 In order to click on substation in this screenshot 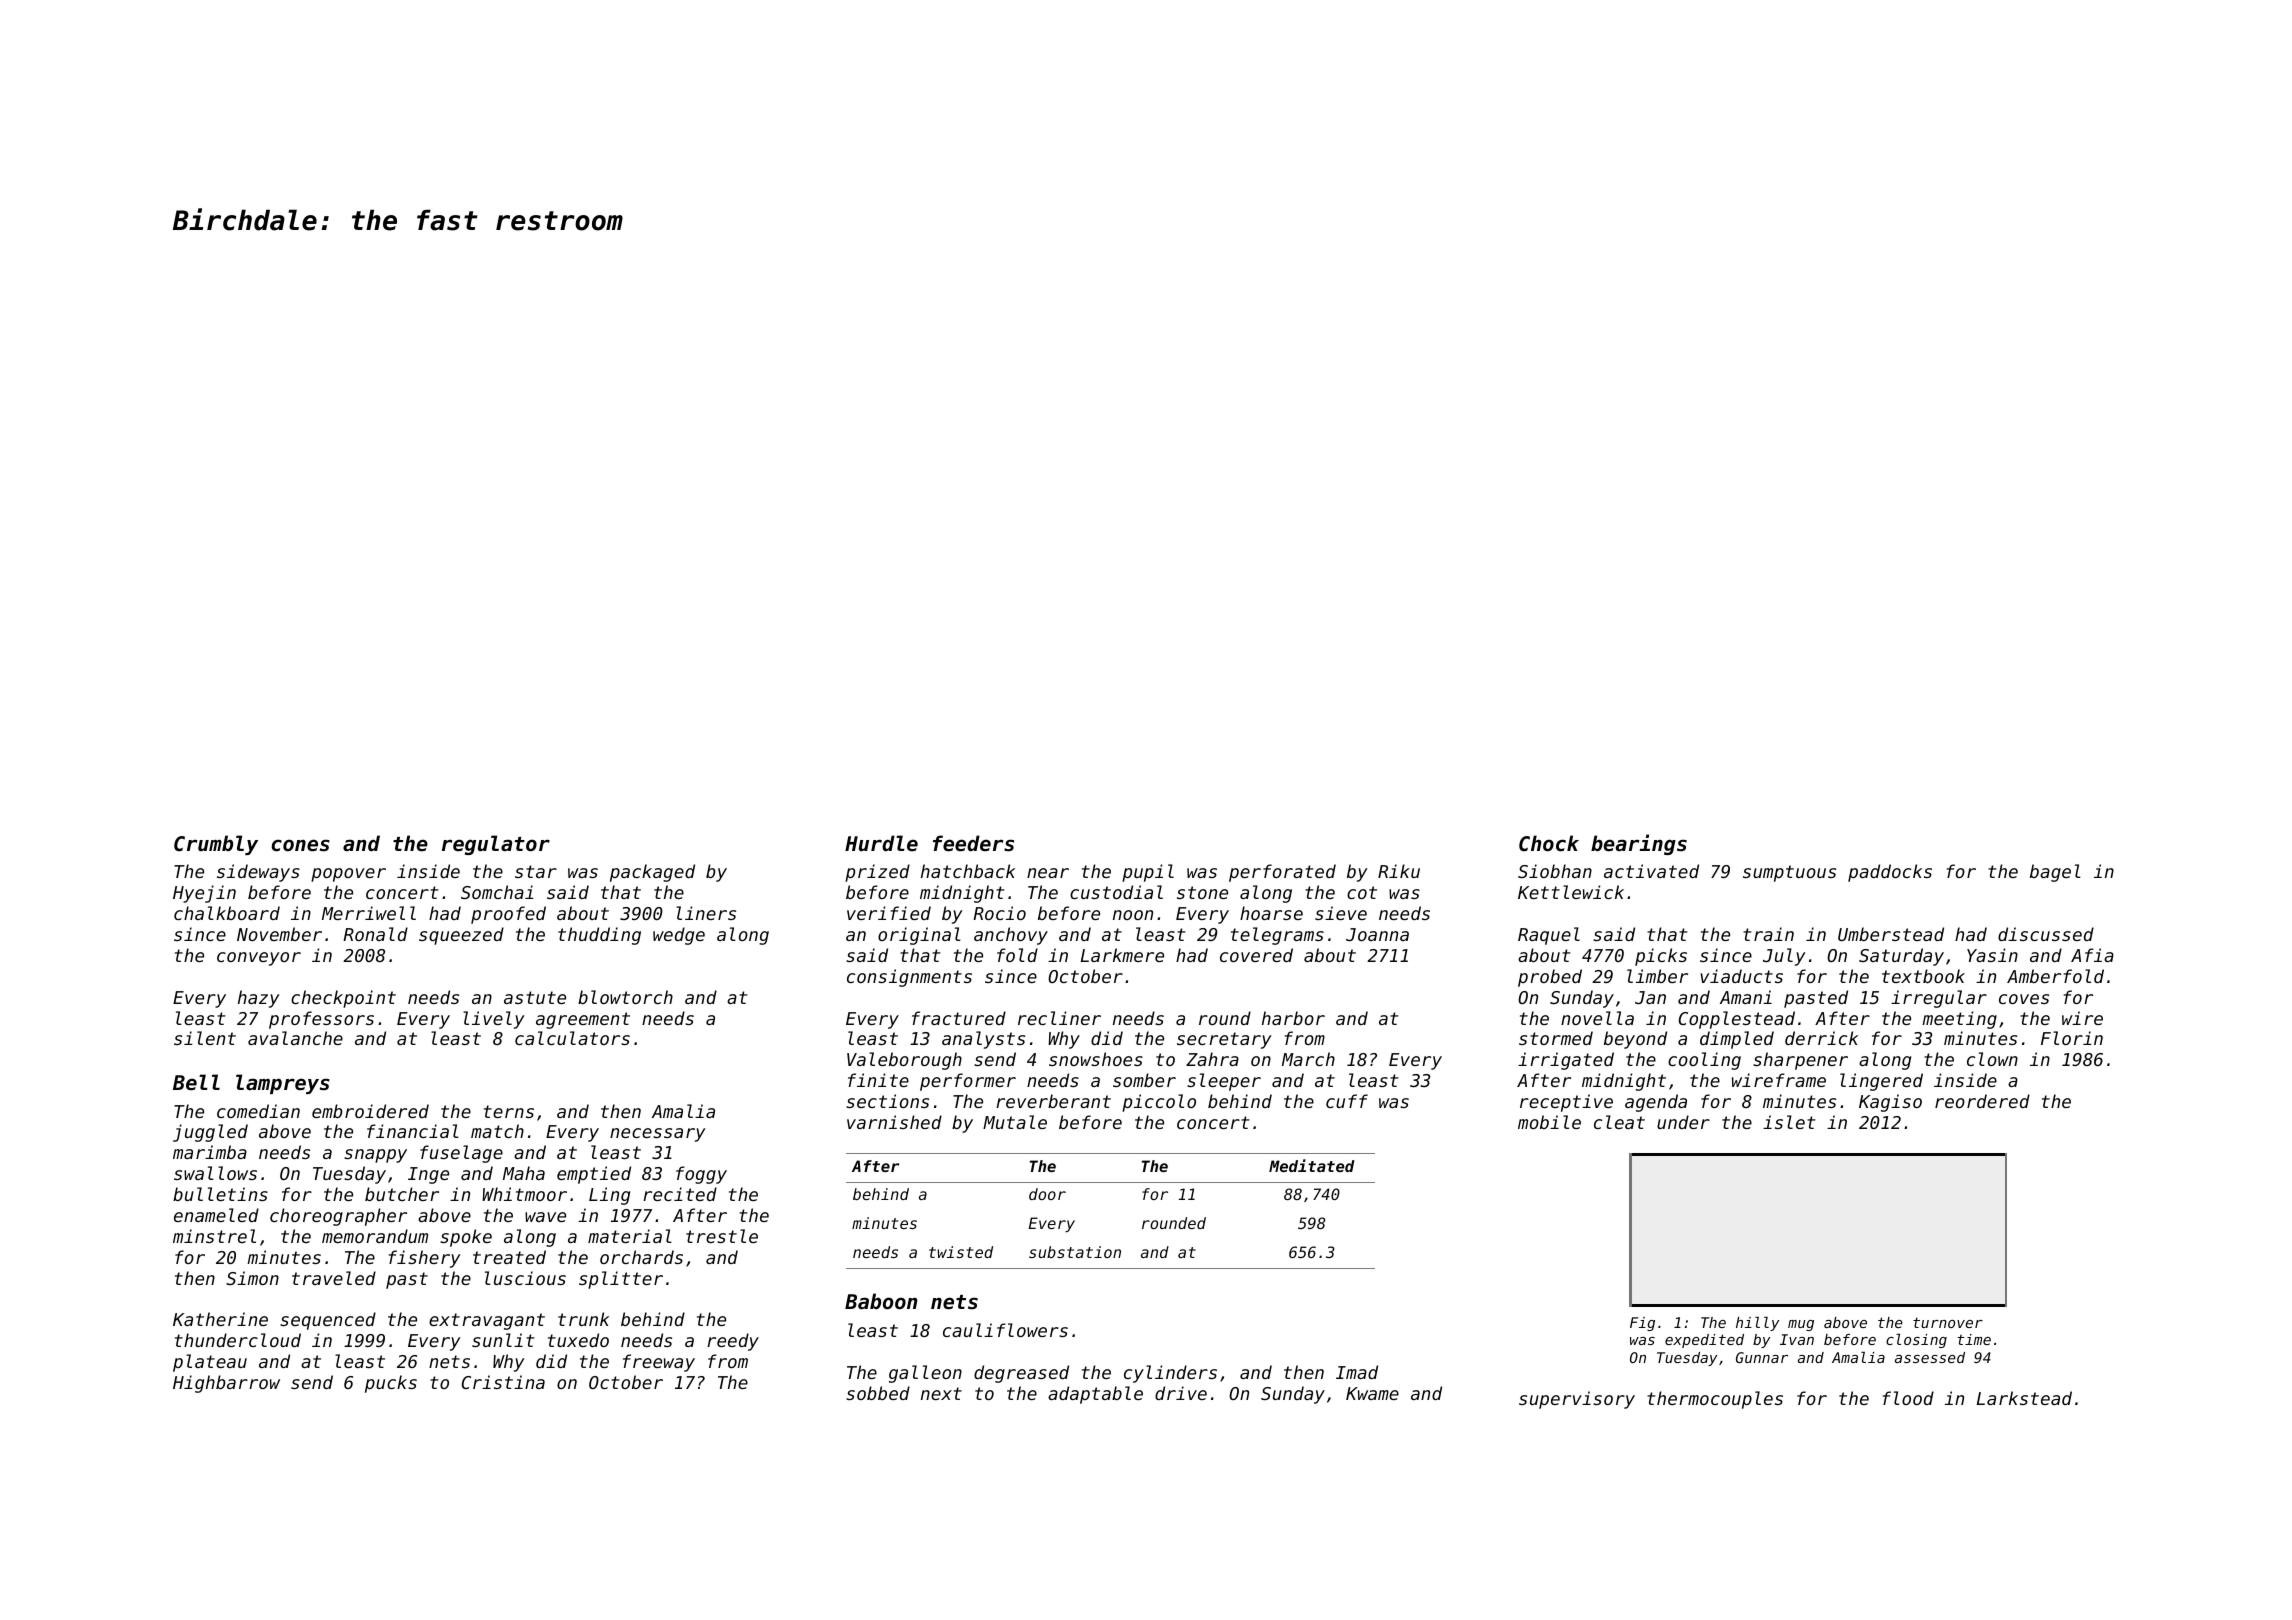, I will do `click(1075, 1252)`.
